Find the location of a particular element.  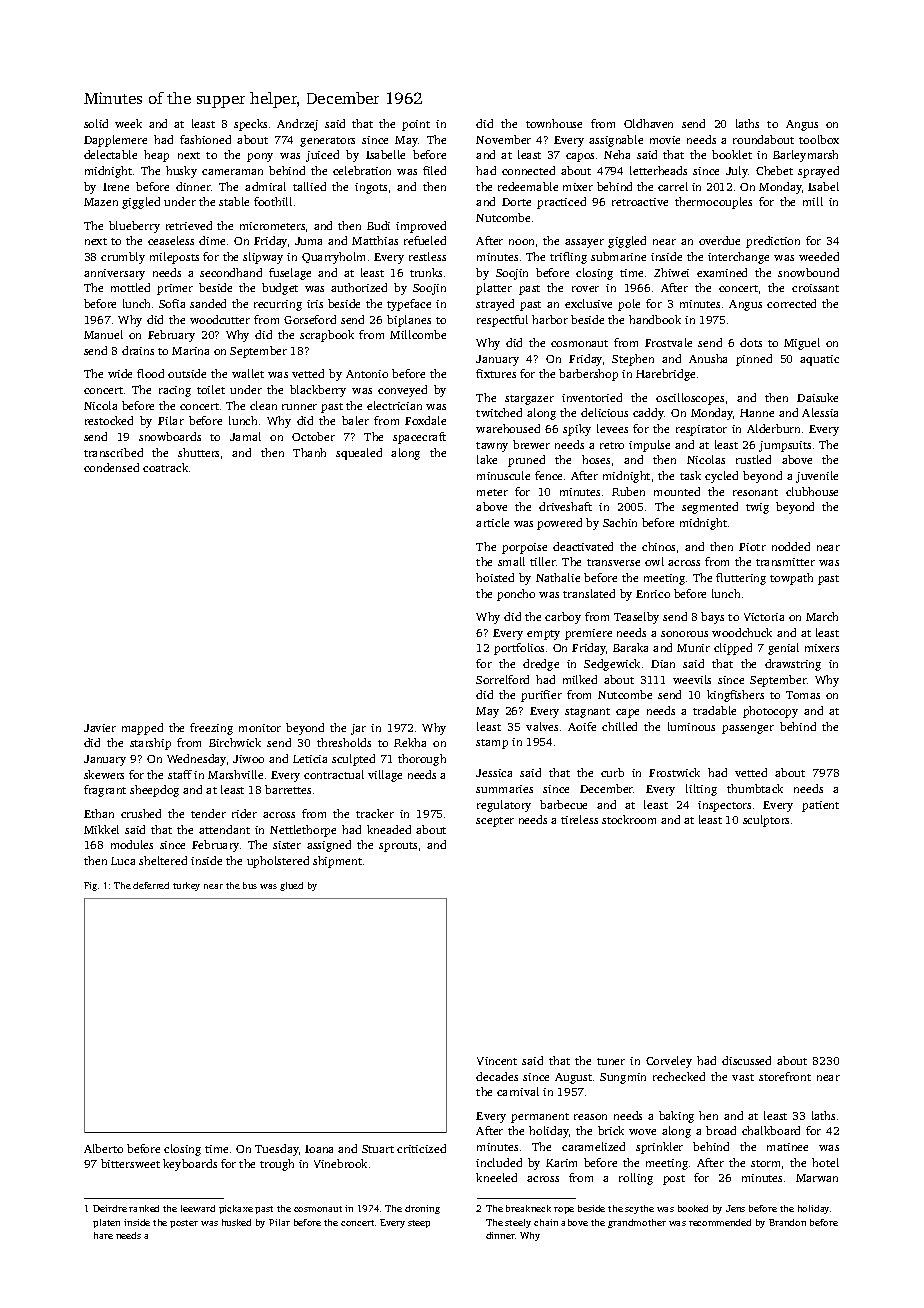

scepter is located at coordinates (495, 822).
